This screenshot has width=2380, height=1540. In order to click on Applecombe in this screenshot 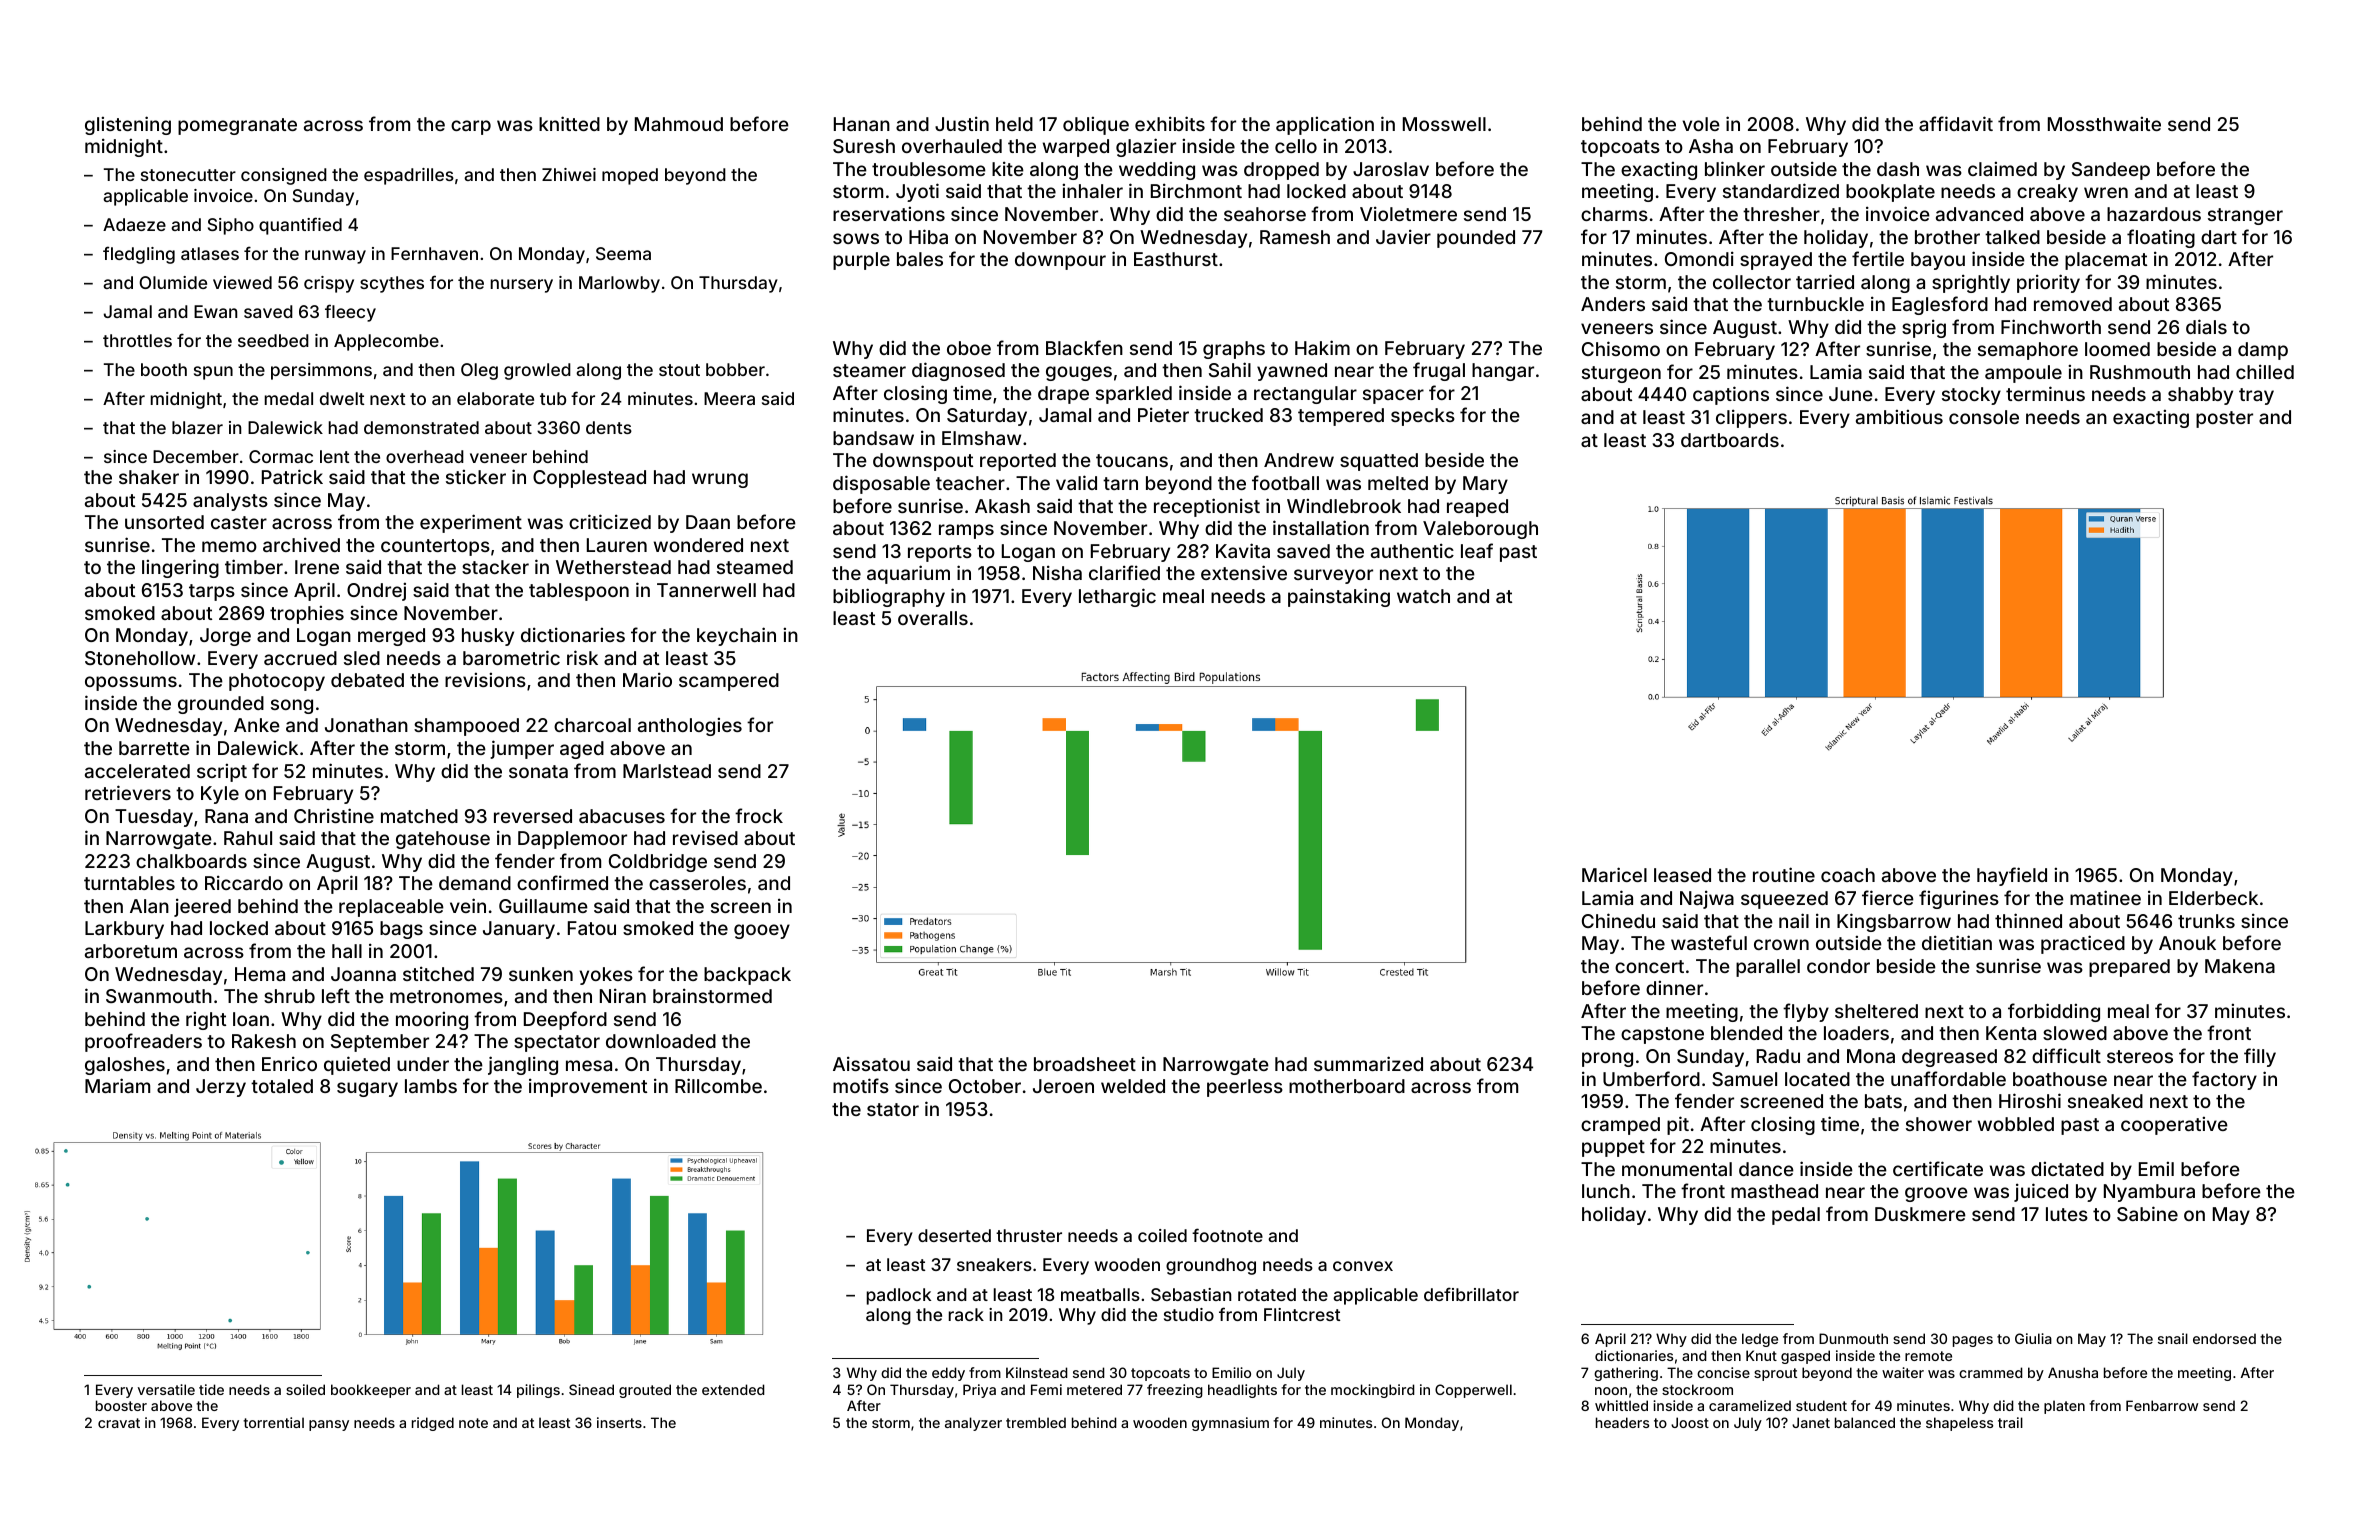, I will do `click(386, 342)`.
